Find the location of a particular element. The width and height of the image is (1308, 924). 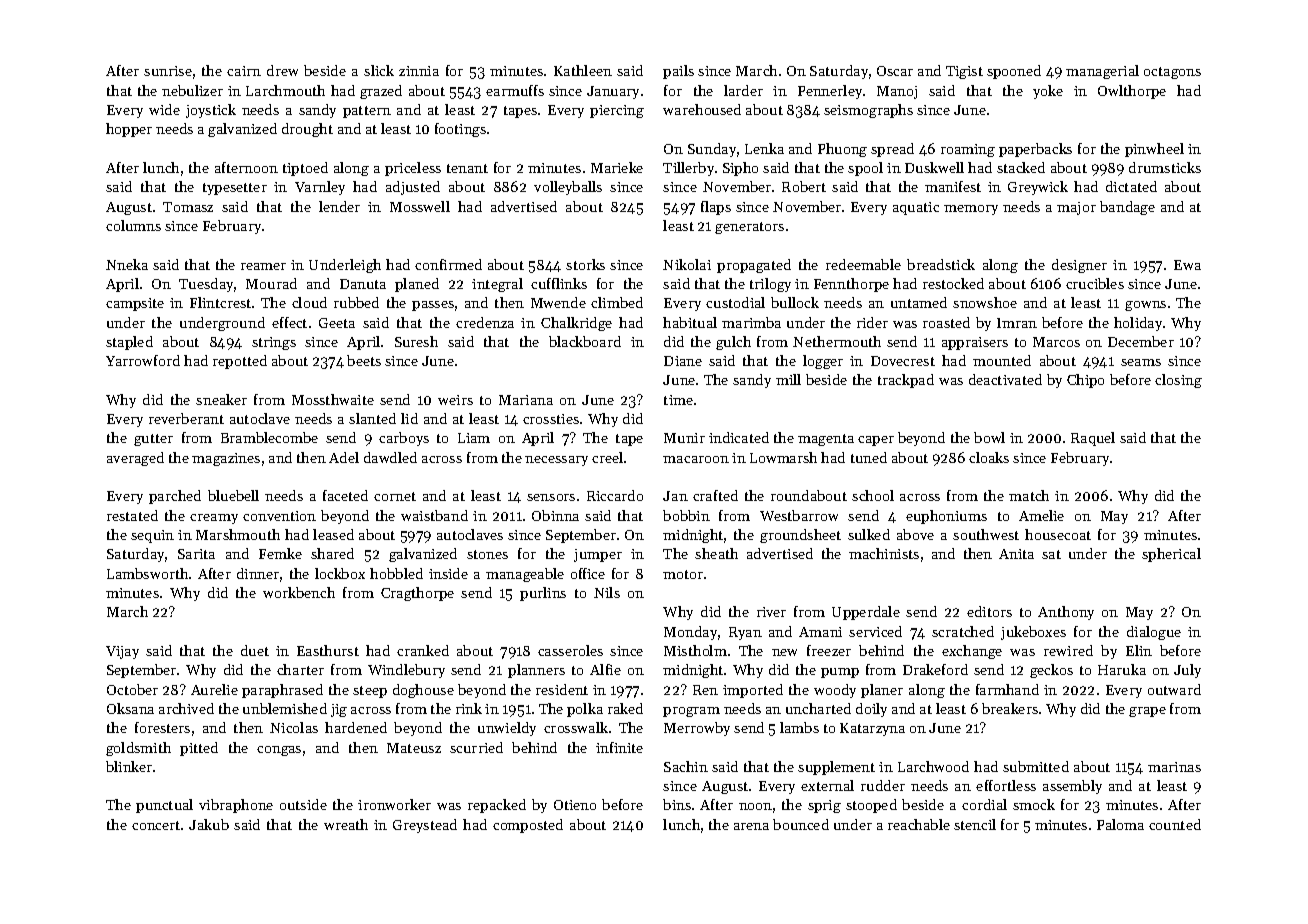

Vijay is located at coordinates (122, 652).
